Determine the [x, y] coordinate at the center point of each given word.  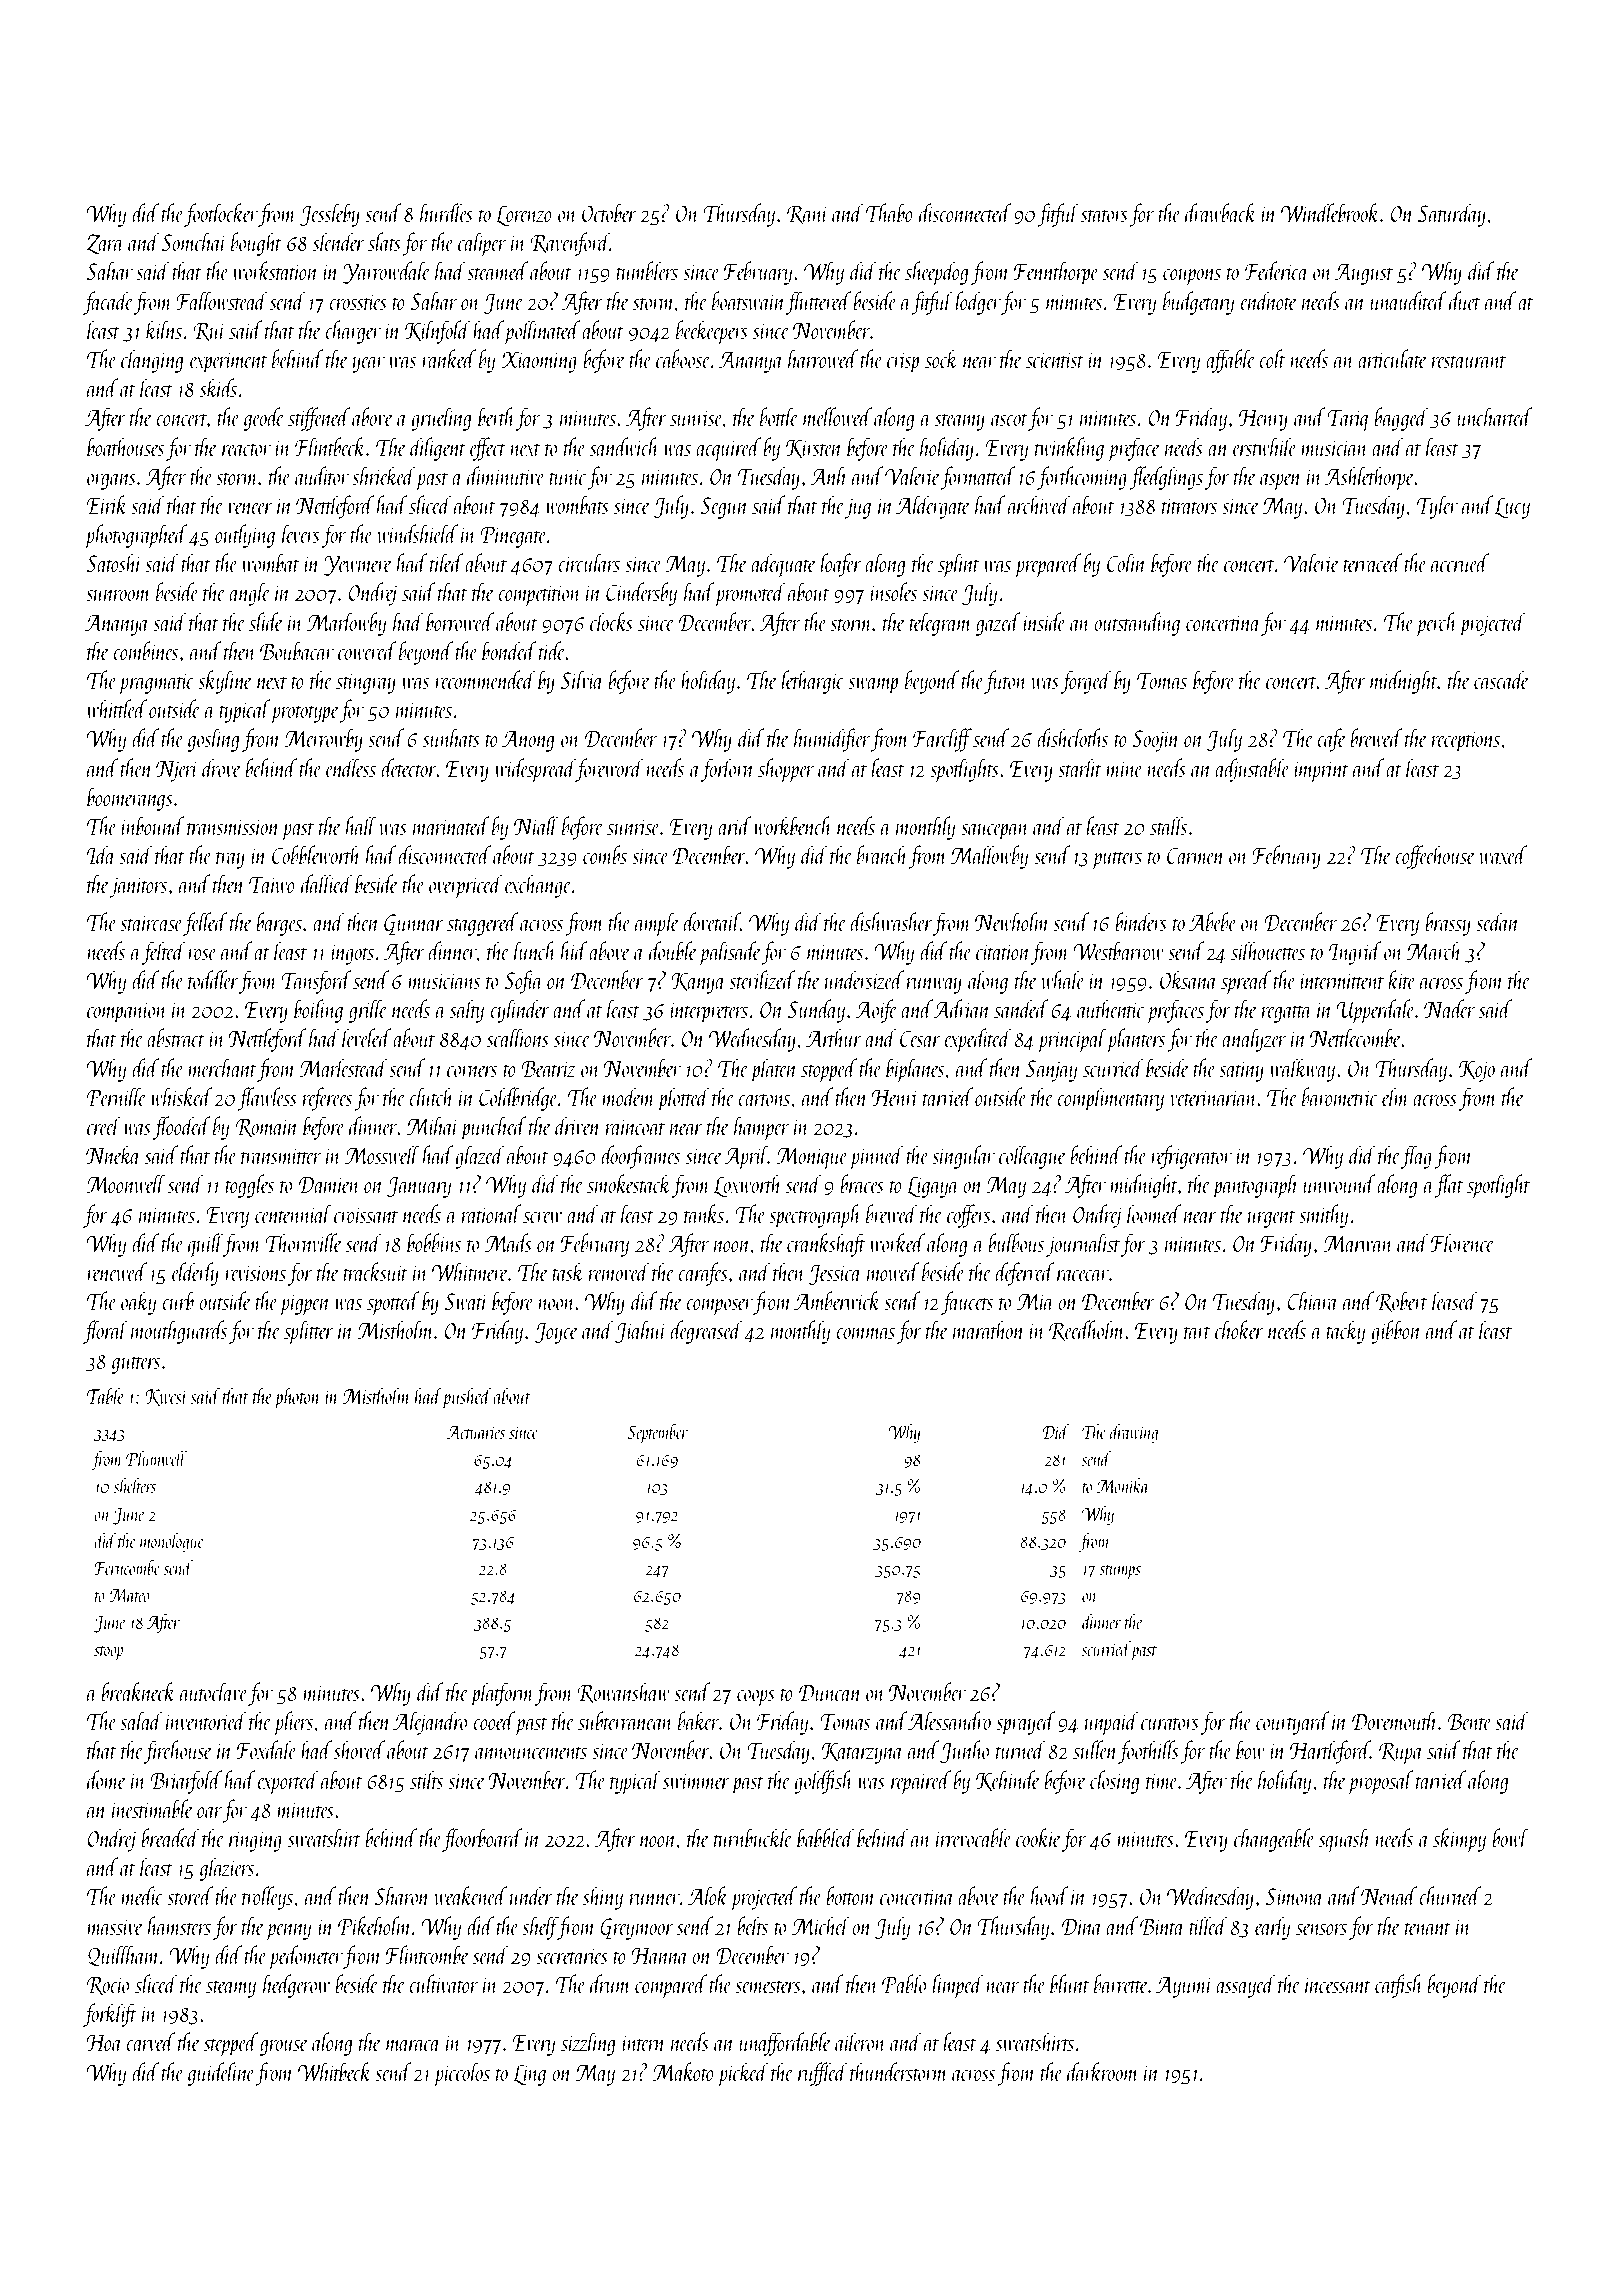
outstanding [1137, 624]
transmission [233, 827]
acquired [728, 449]
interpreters [709, 1013]
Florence [1463, 1242]
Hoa [104, 2042]
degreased [706, 1332]
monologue [172, 1542]
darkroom [1103, 2071]
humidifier [832, 740]
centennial [293, 1213]
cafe [1331, 740]
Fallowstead [222, 300]
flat [1449, 1186]
